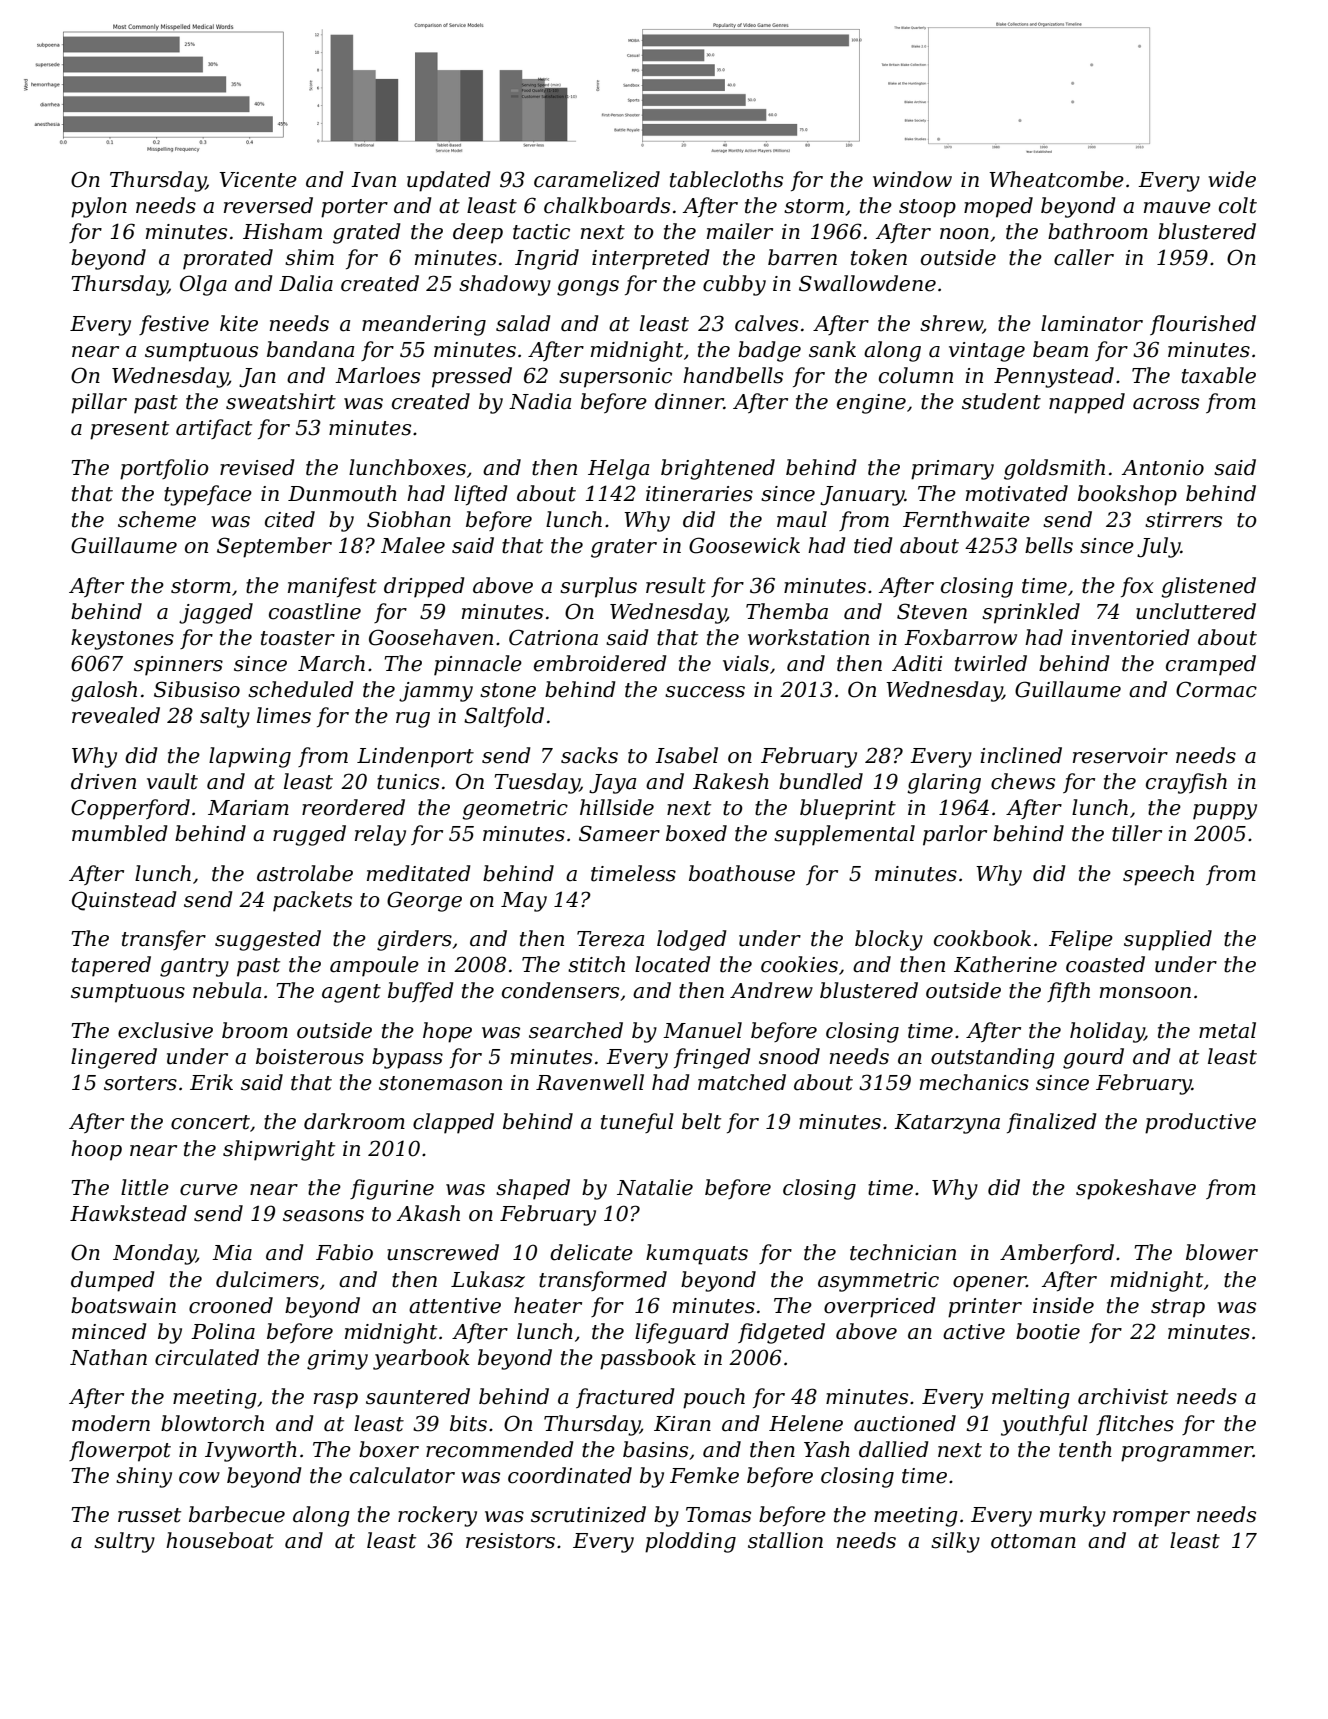  Describe the element at coordinates (1057, 1254) in the document. I see `Amberford` at that location.
